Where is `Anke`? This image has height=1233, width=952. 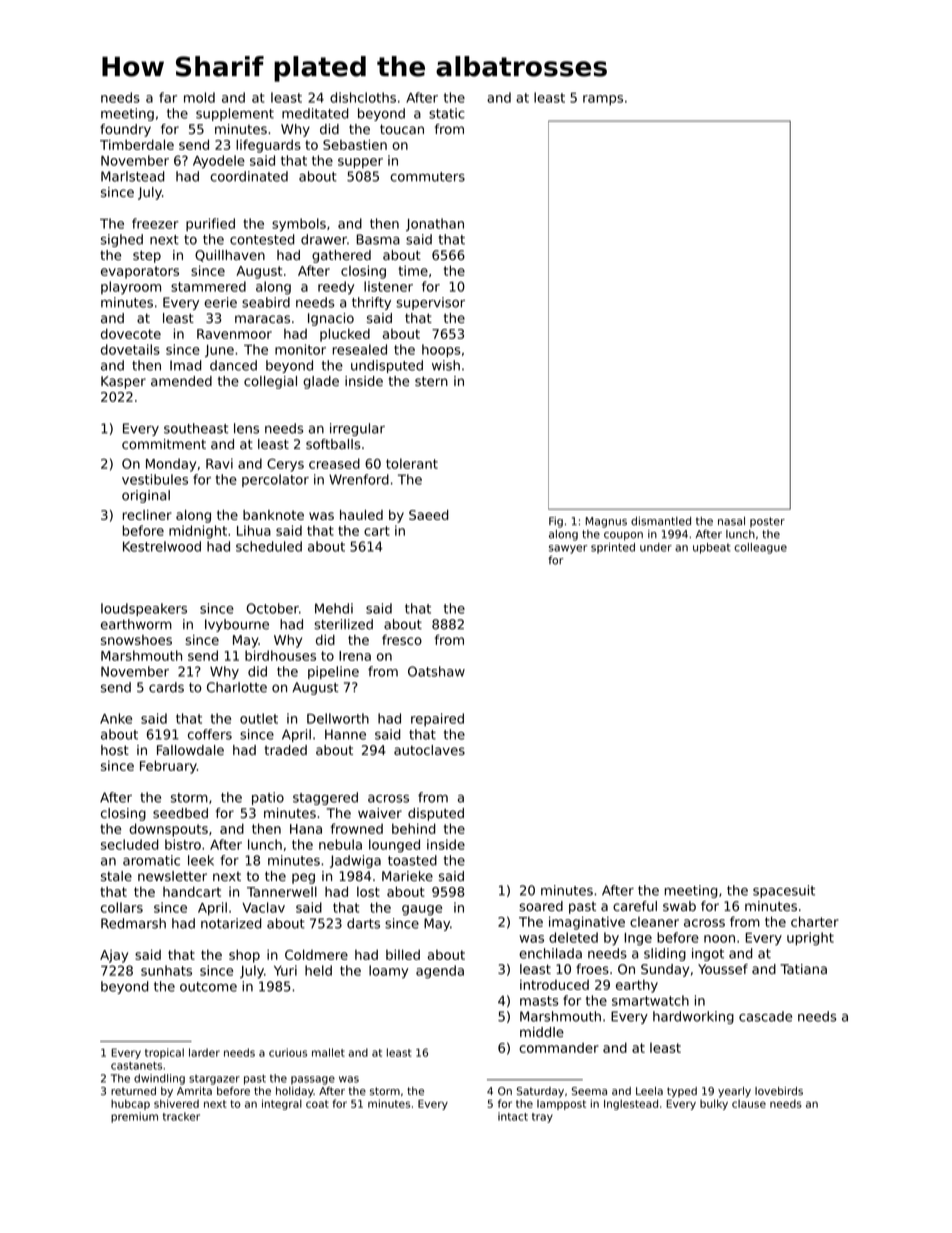 Anke is located at coordinates (116, 718).
